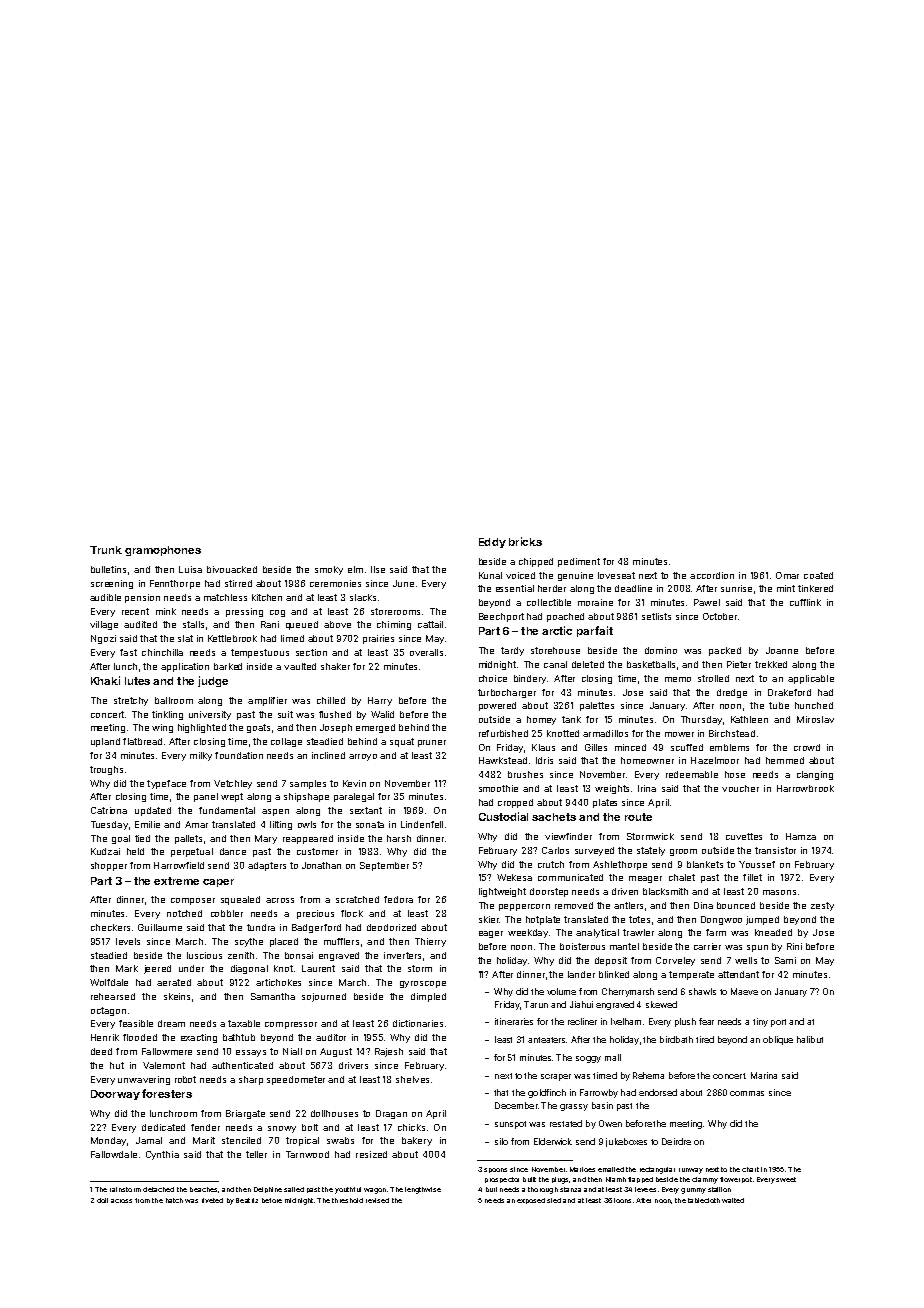 This screenshot has width=924, height=1308. I want to click on dream, so click(171, 1023).
